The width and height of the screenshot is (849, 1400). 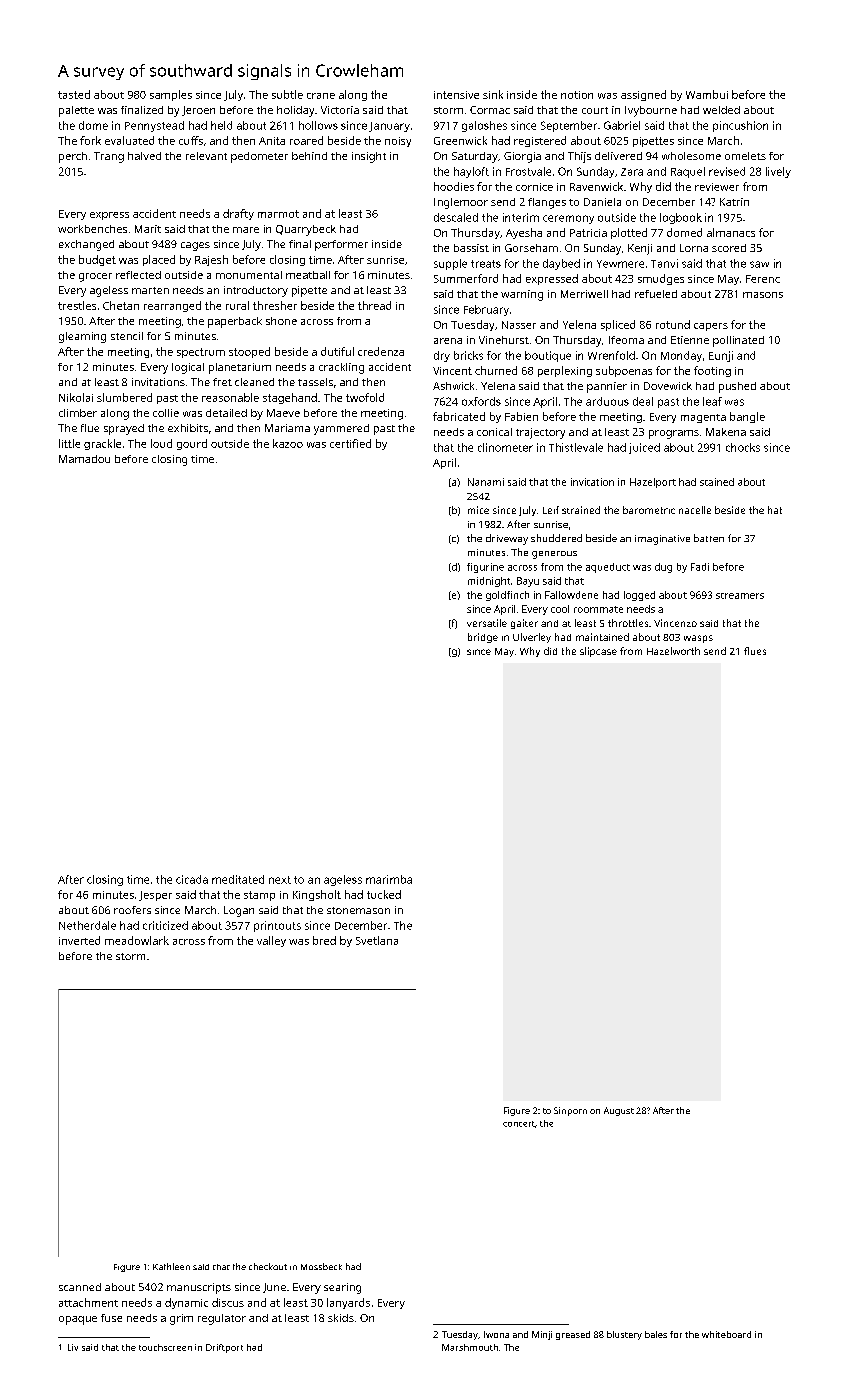 I want to click on tasted, so click(x=74, y=94).
